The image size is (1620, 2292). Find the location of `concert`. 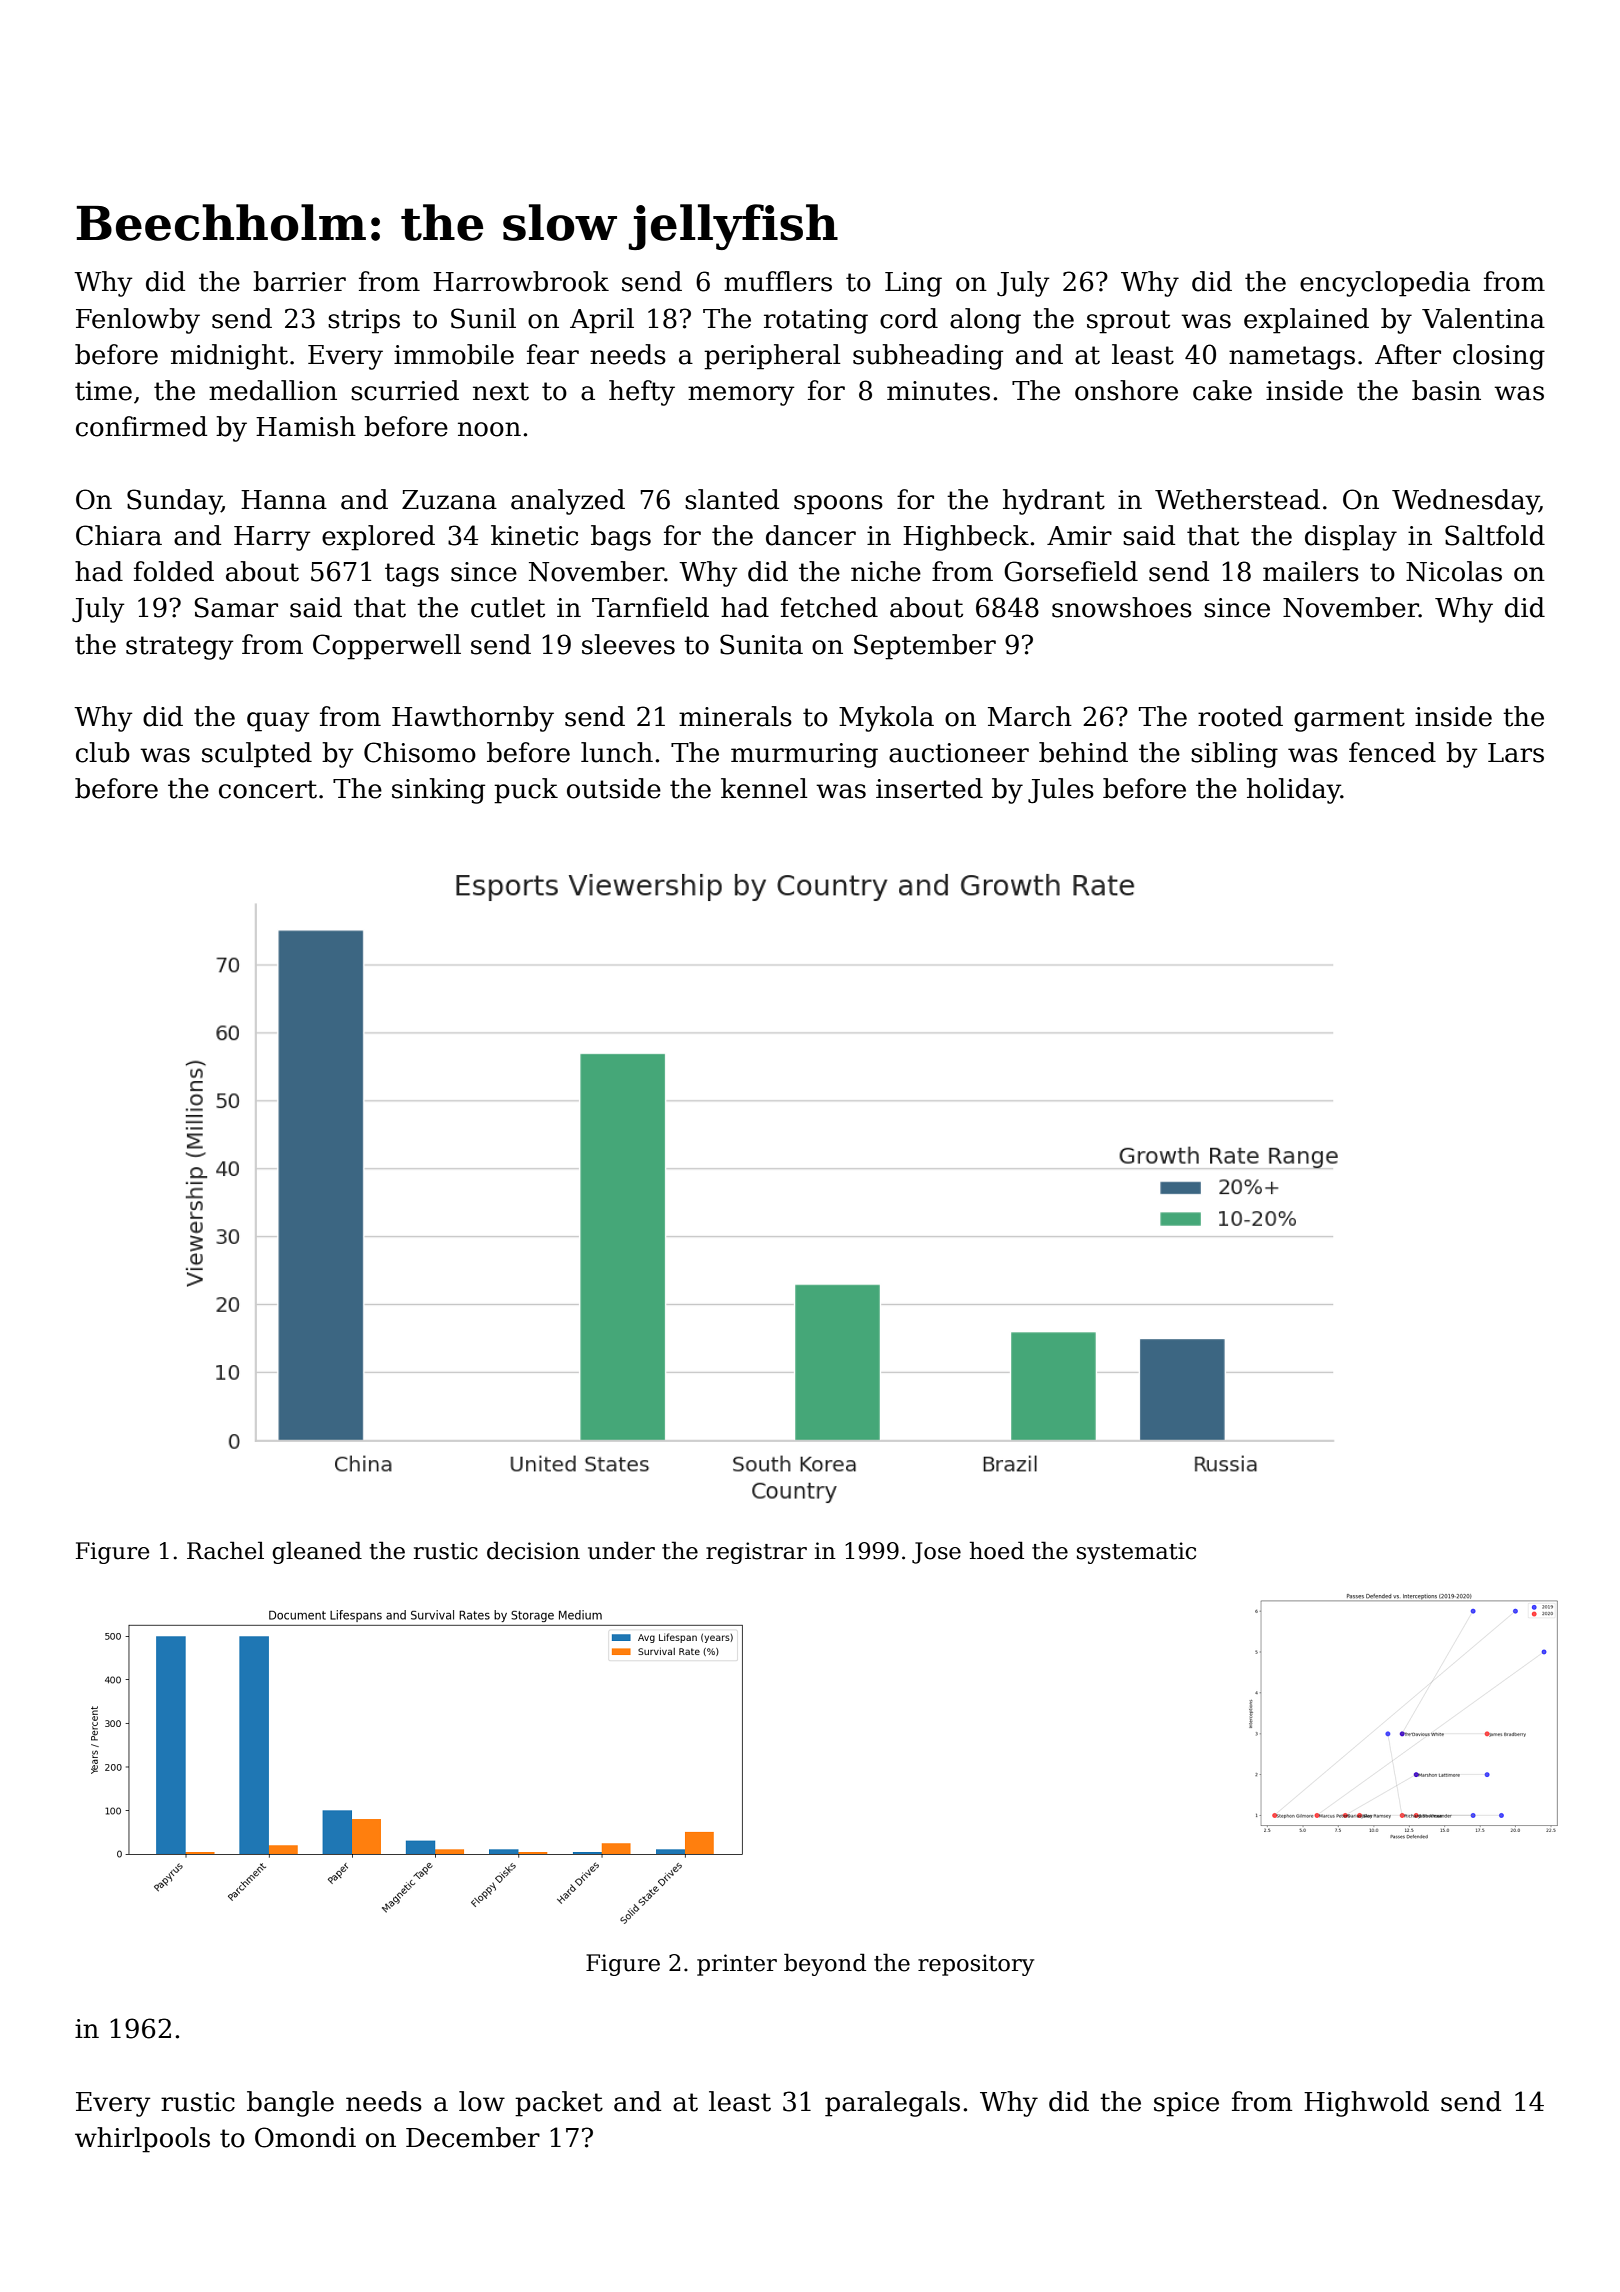

concert is located at coordinates (268, 789).
